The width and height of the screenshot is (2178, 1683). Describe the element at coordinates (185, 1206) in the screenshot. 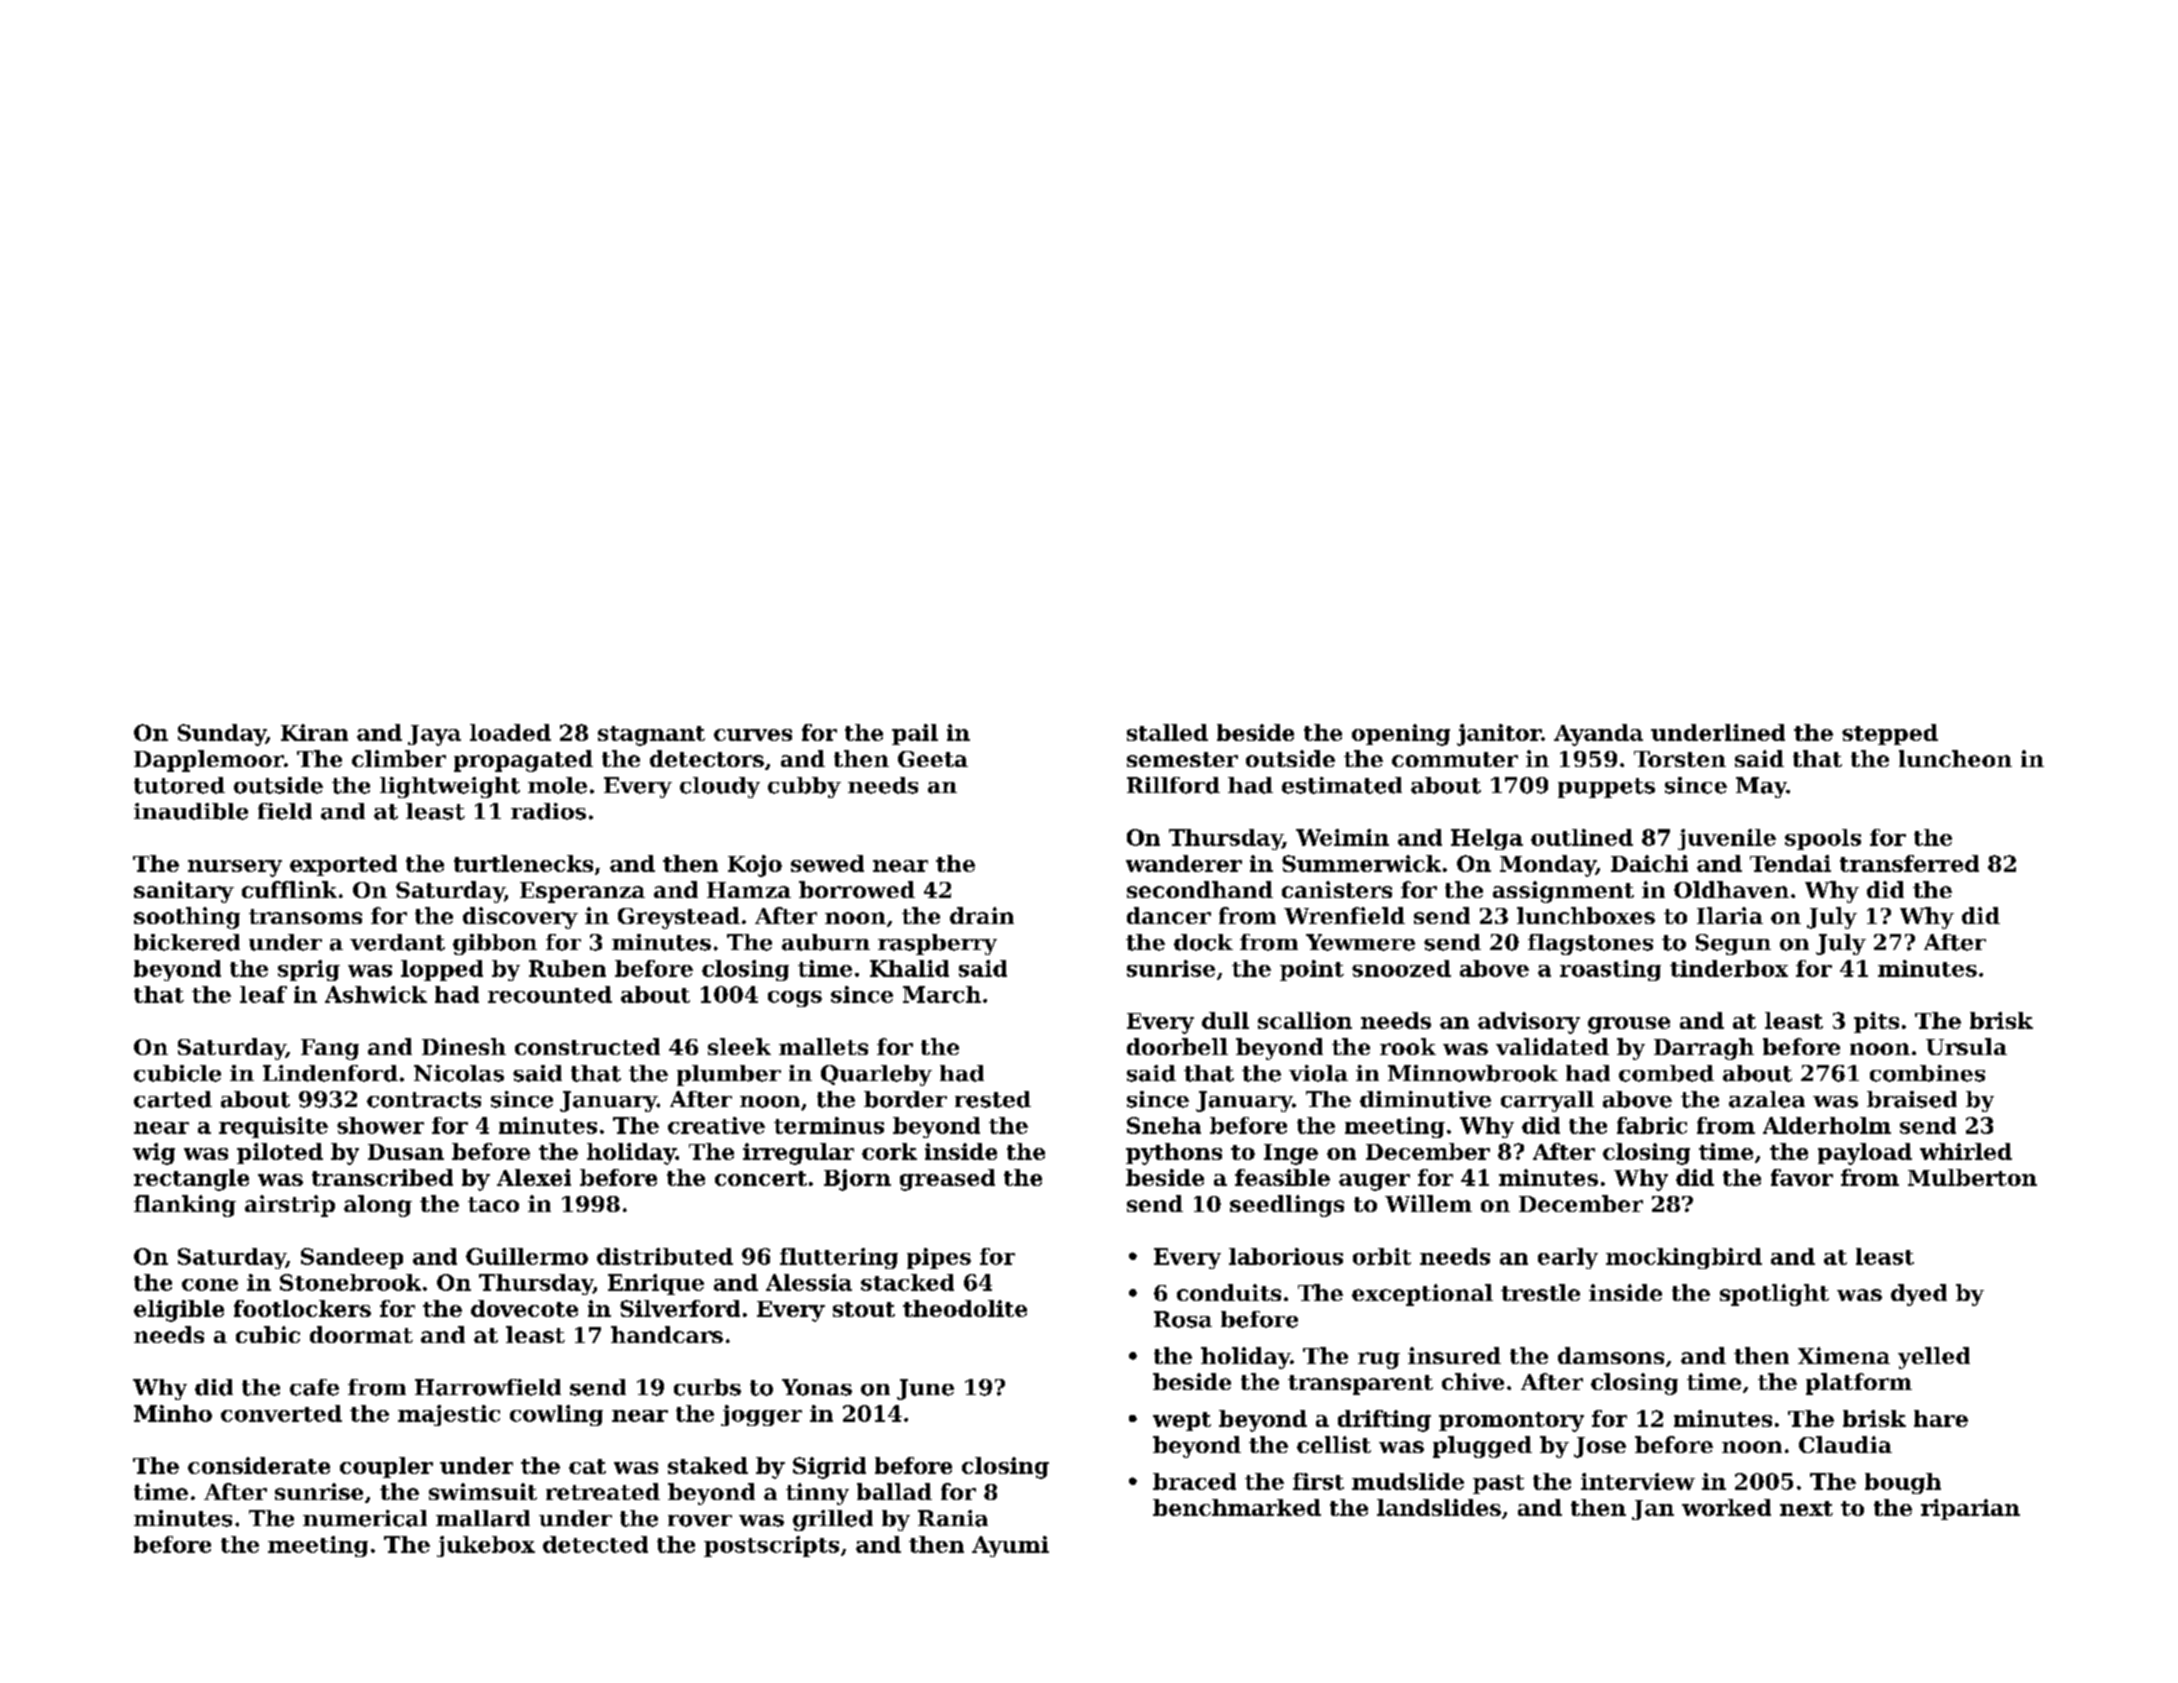

I see `flanking` at that location.
